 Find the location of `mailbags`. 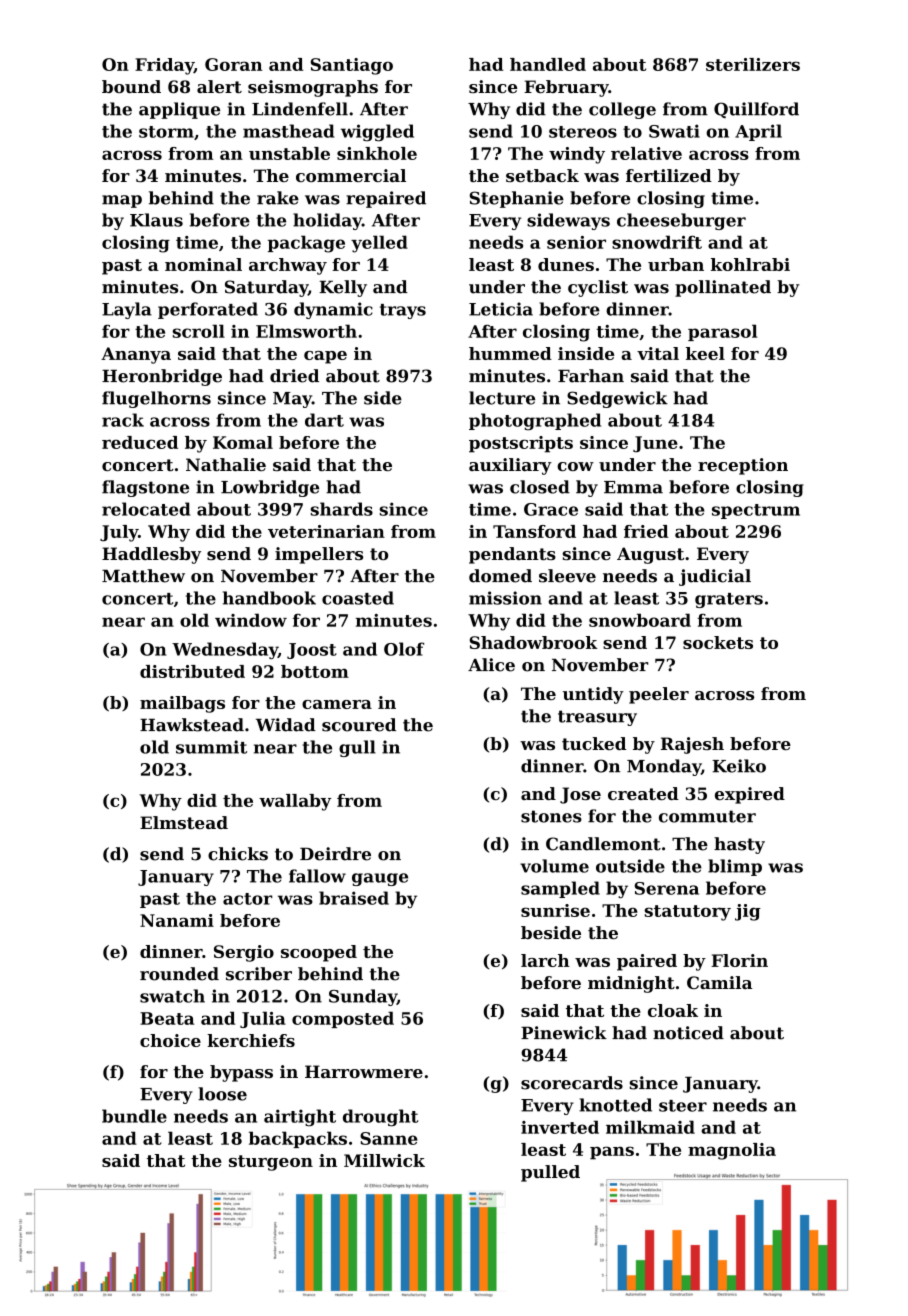

mailbags is located at coordinates (182, 704).
